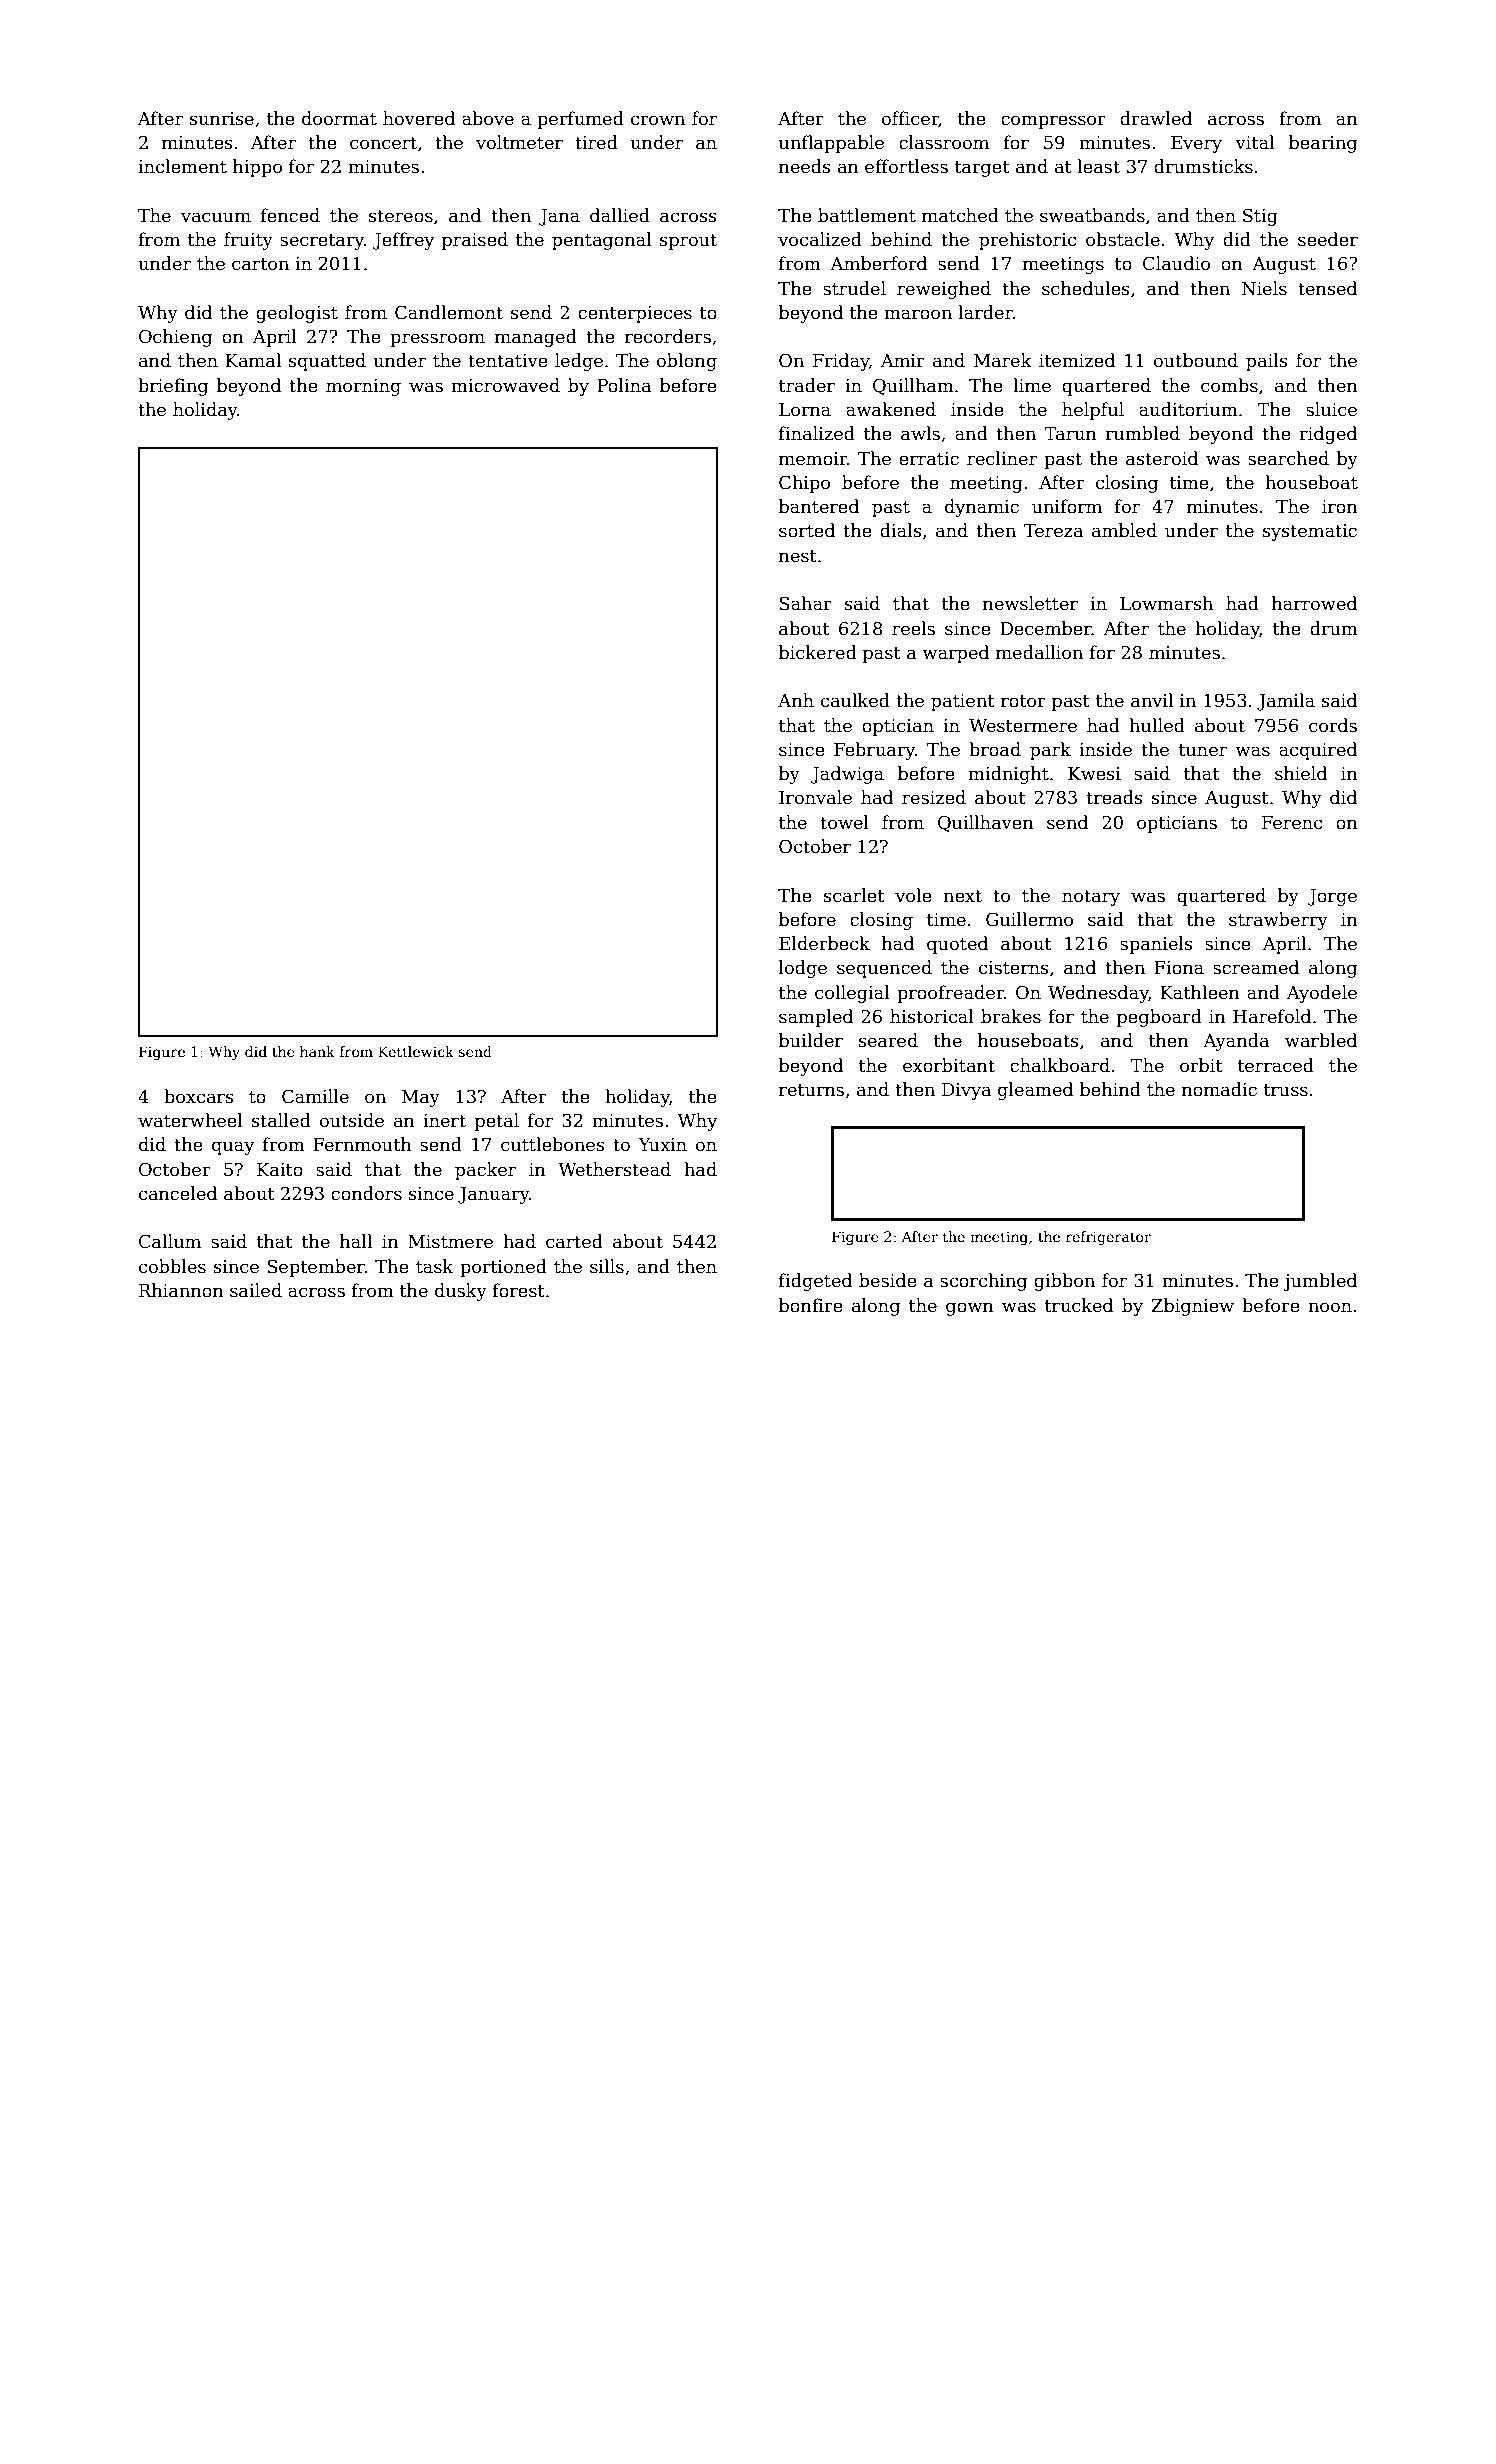 The height and width of the screenshot is (2464, 1496). Describe the element at coordinates (356, 1241) in the screenshot. I see `hall` at that location.
